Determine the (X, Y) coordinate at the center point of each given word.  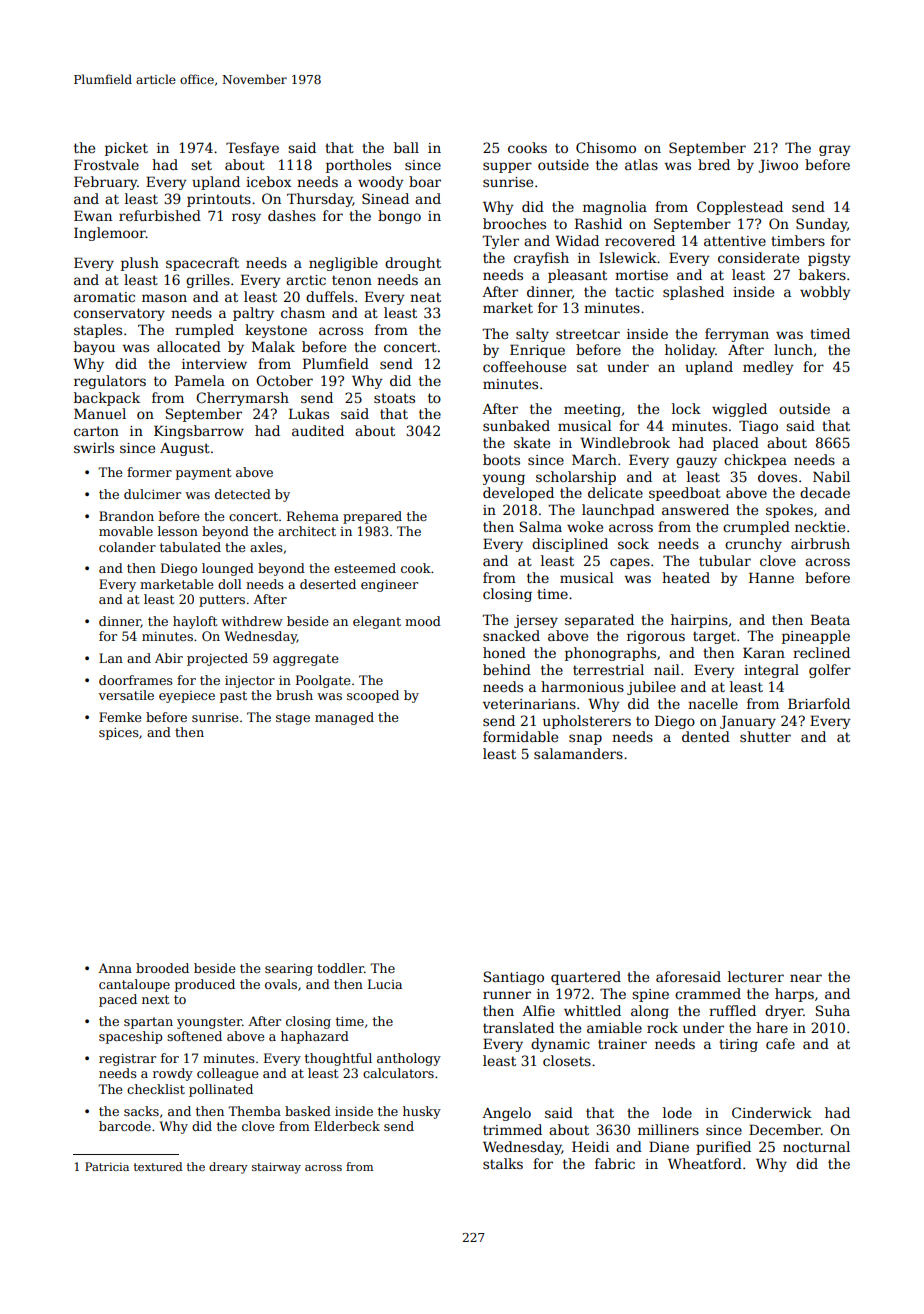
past (233, 697)
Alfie (538, 1010)
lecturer (756, 976)
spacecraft (202, 264)
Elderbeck (347, 1126)
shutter (765, 736)
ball (406, 147)
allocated (189, 346)
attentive (735, 241)
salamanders (578, 753)
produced (205, 985)
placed (736, 444)
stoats (394, 398)
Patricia (107, 1166)
